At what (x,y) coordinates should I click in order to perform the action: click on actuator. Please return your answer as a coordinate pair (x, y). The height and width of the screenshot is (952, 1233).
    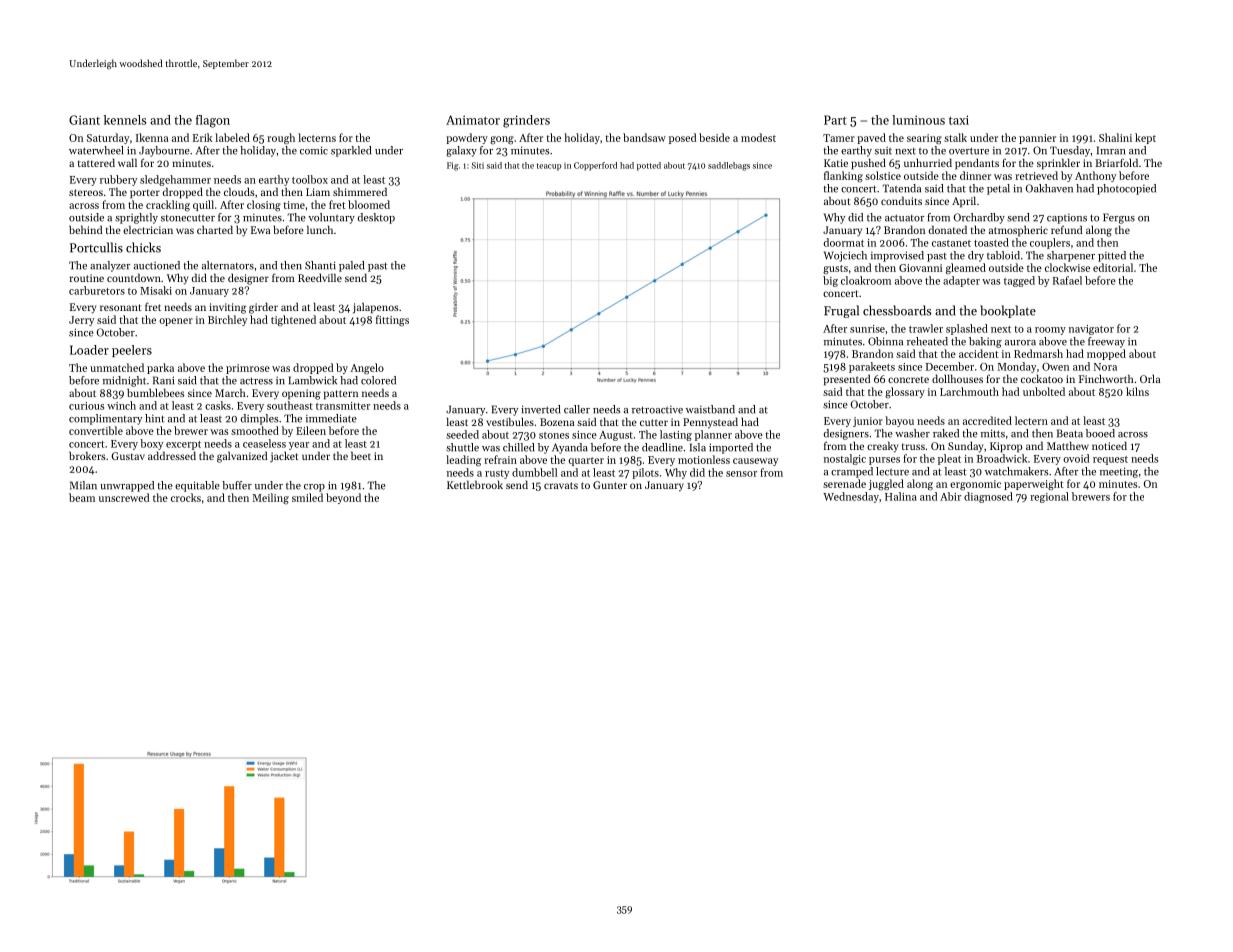
    Looking at the image, I should click on (905, 218).
